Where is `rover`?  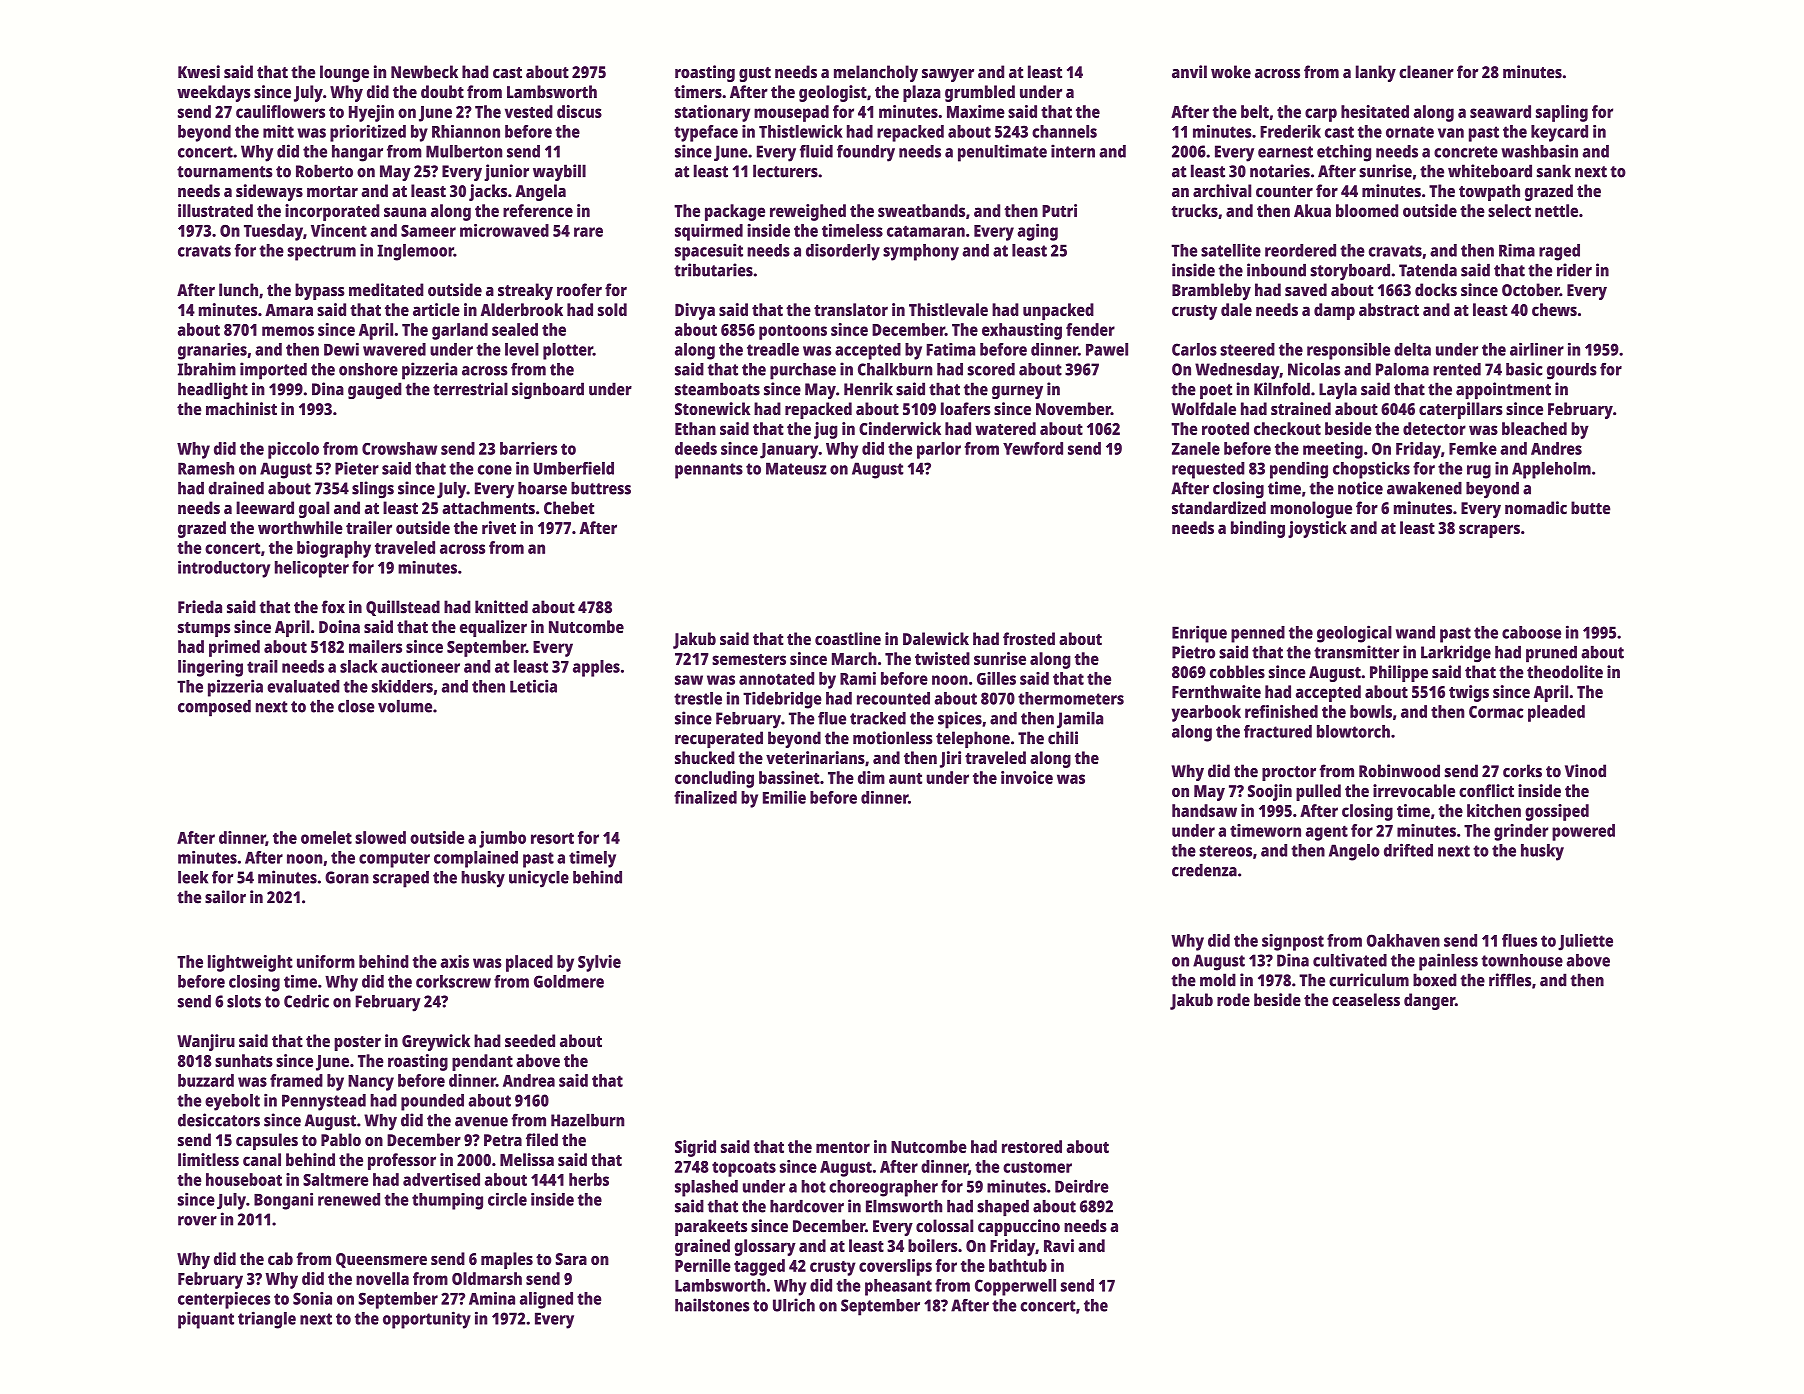
rover is located at coordinates (197, 1221).
